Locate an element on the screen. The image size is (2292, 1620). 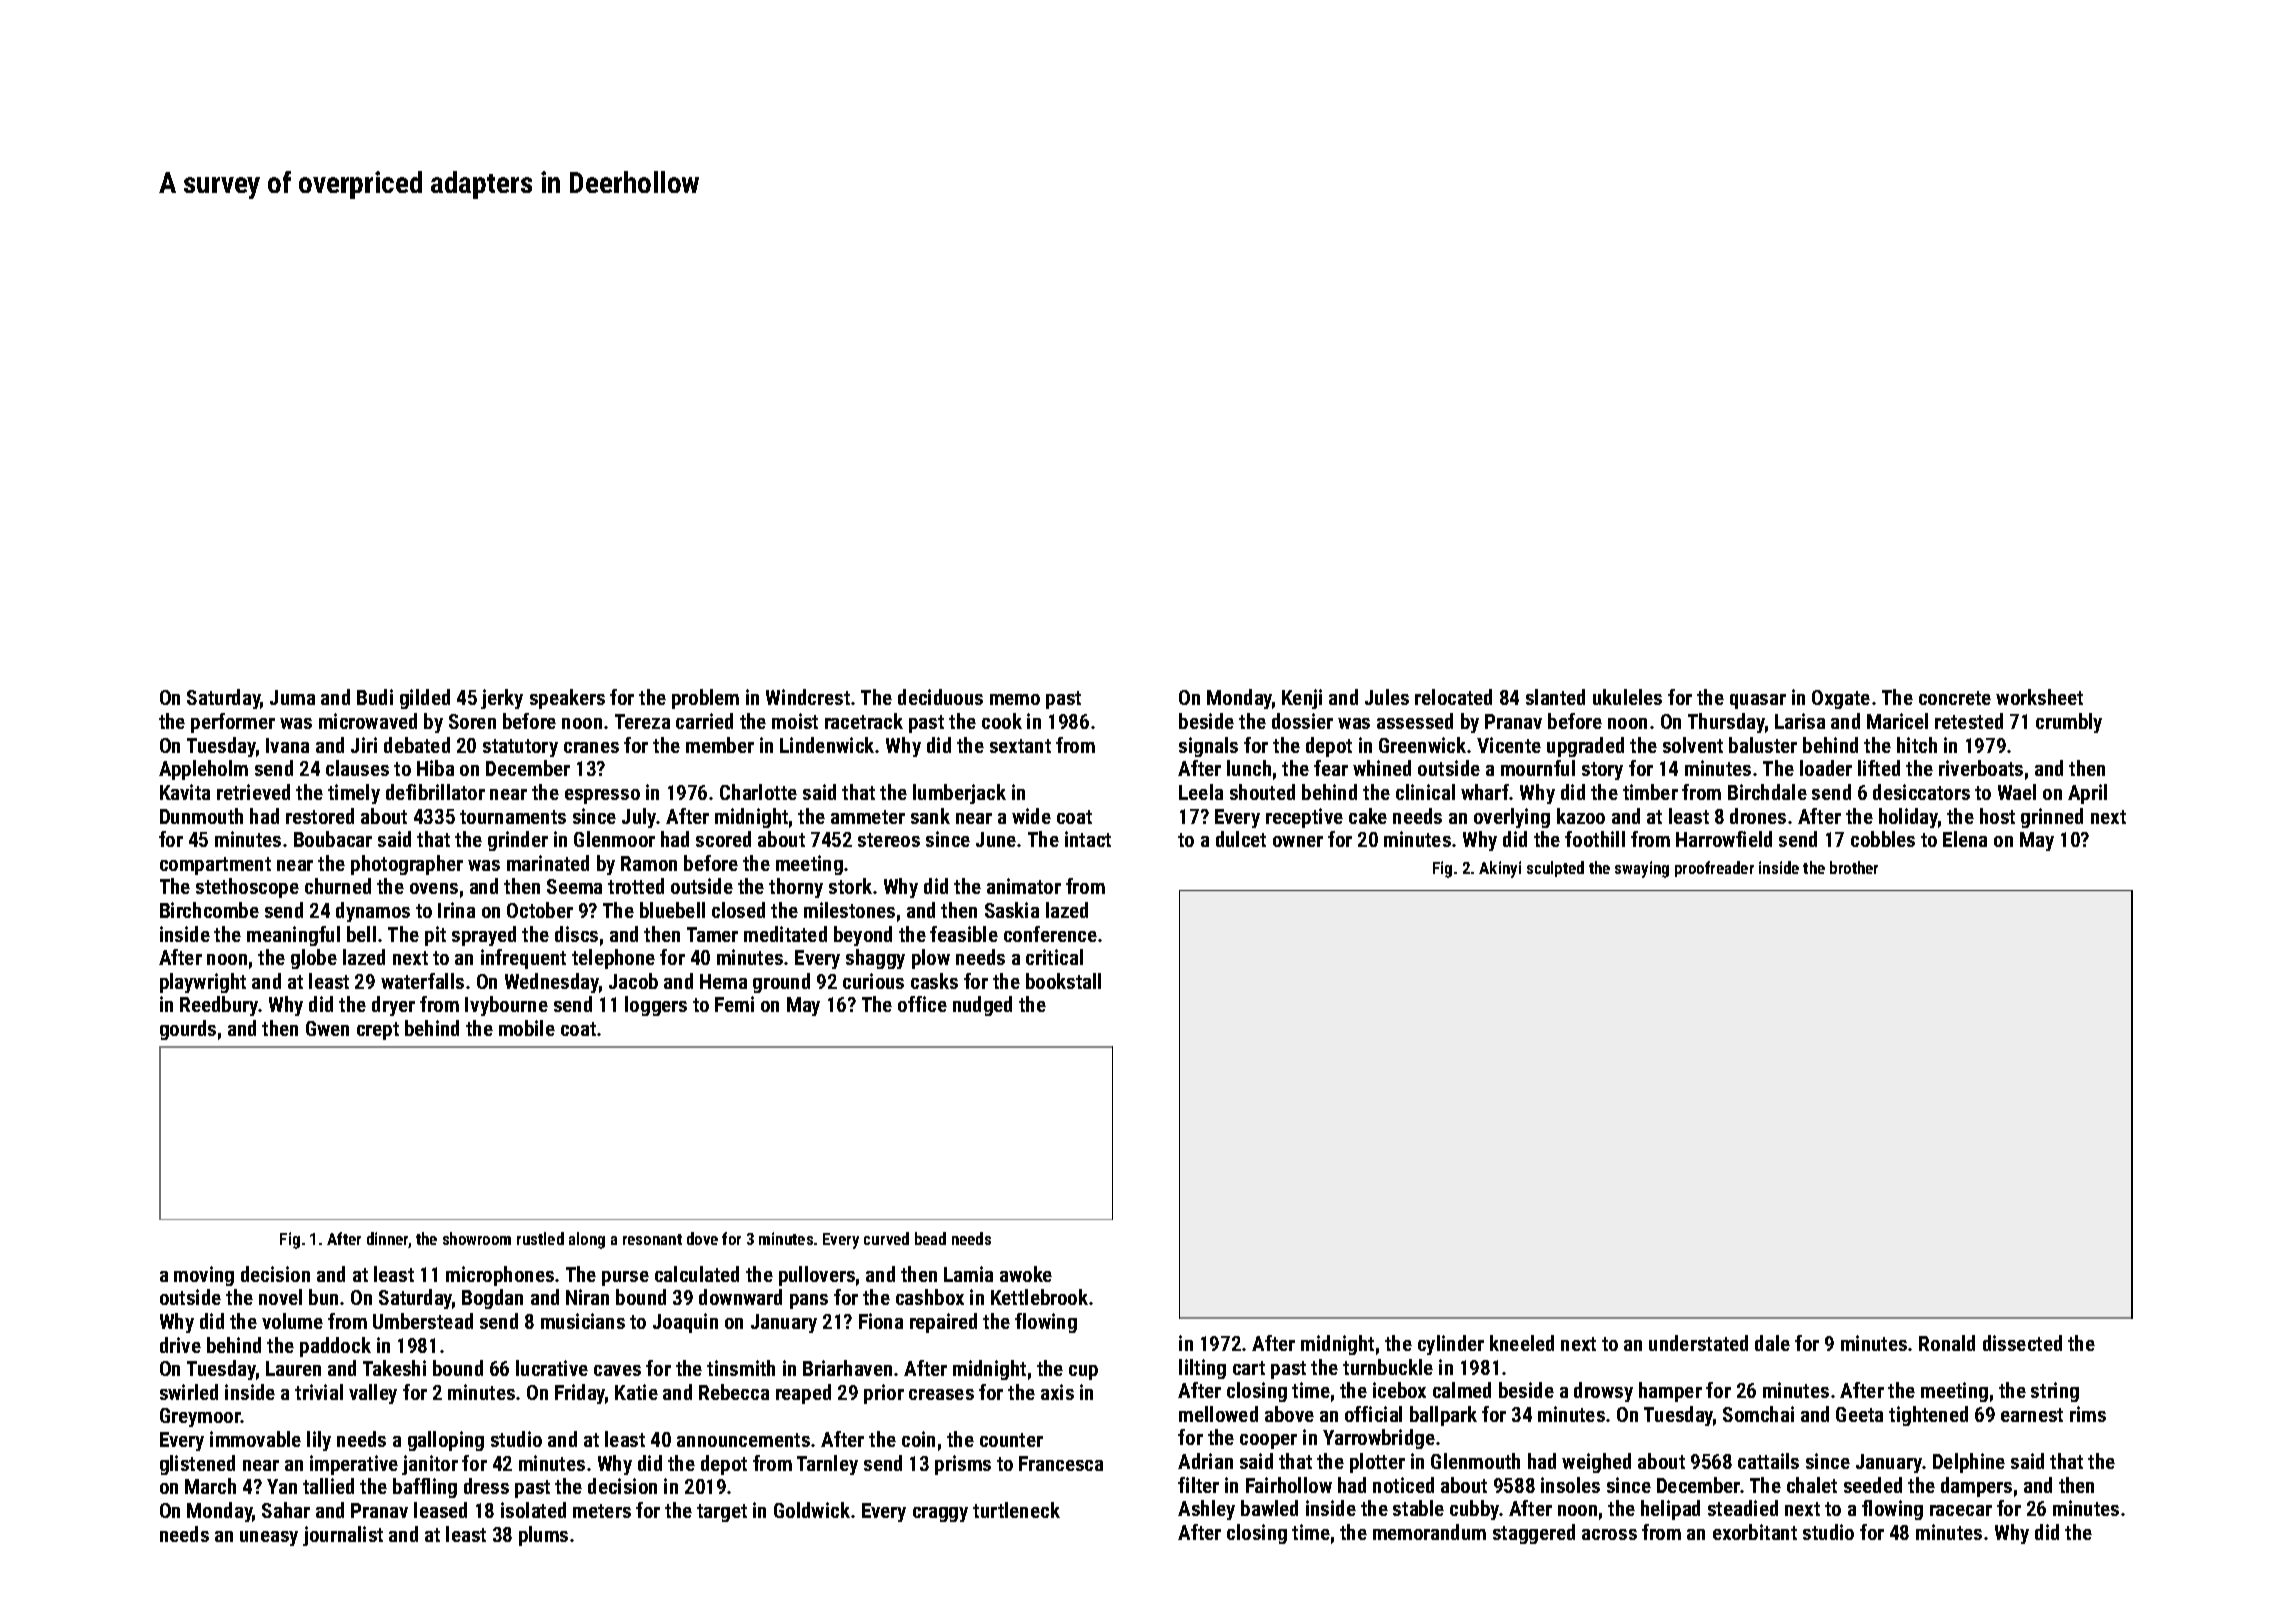
worksheet is located at coordinates (2039, 697).
